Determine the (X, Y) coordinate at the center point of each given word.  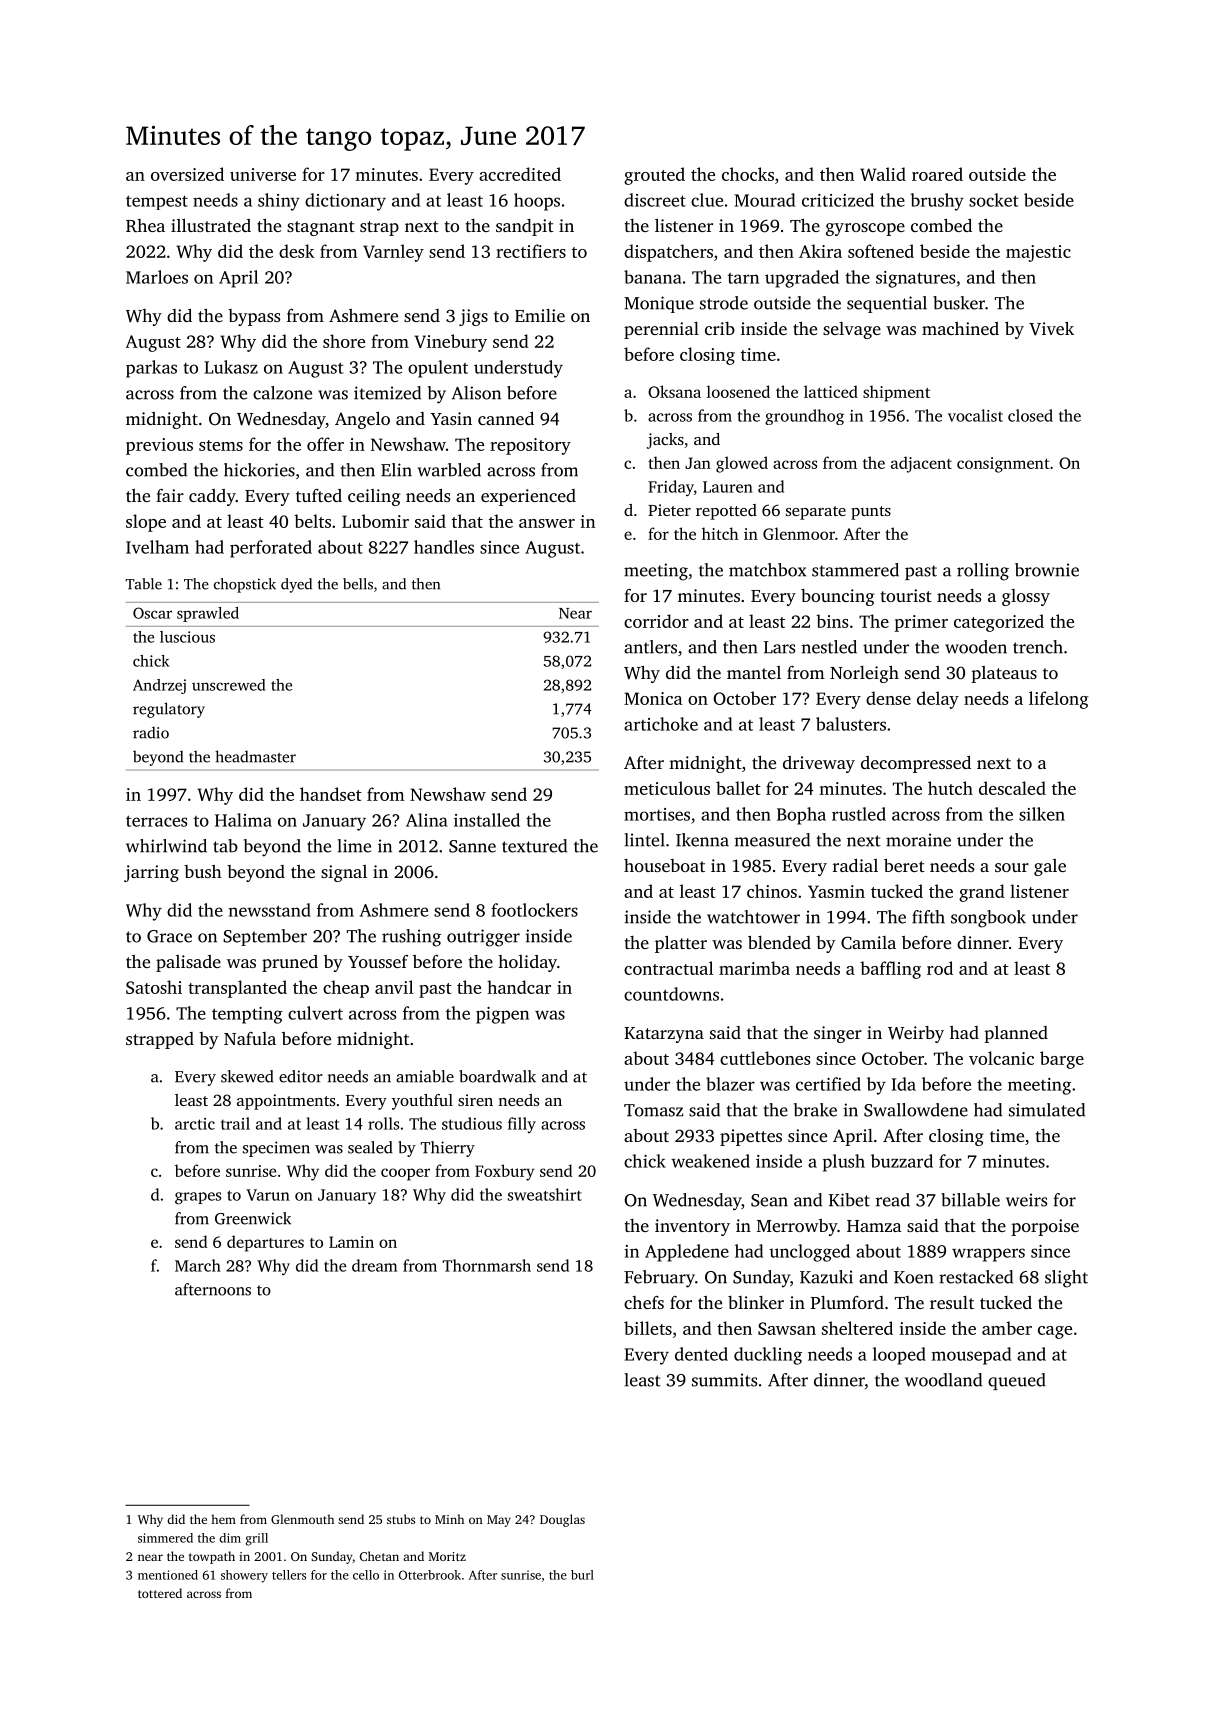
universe (263, 174)
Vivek (1051, 329)
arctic (195, 1124)
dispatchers (668, 253)
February (659, 1279)
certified (828, 1084)
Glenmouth (302, 1519)
